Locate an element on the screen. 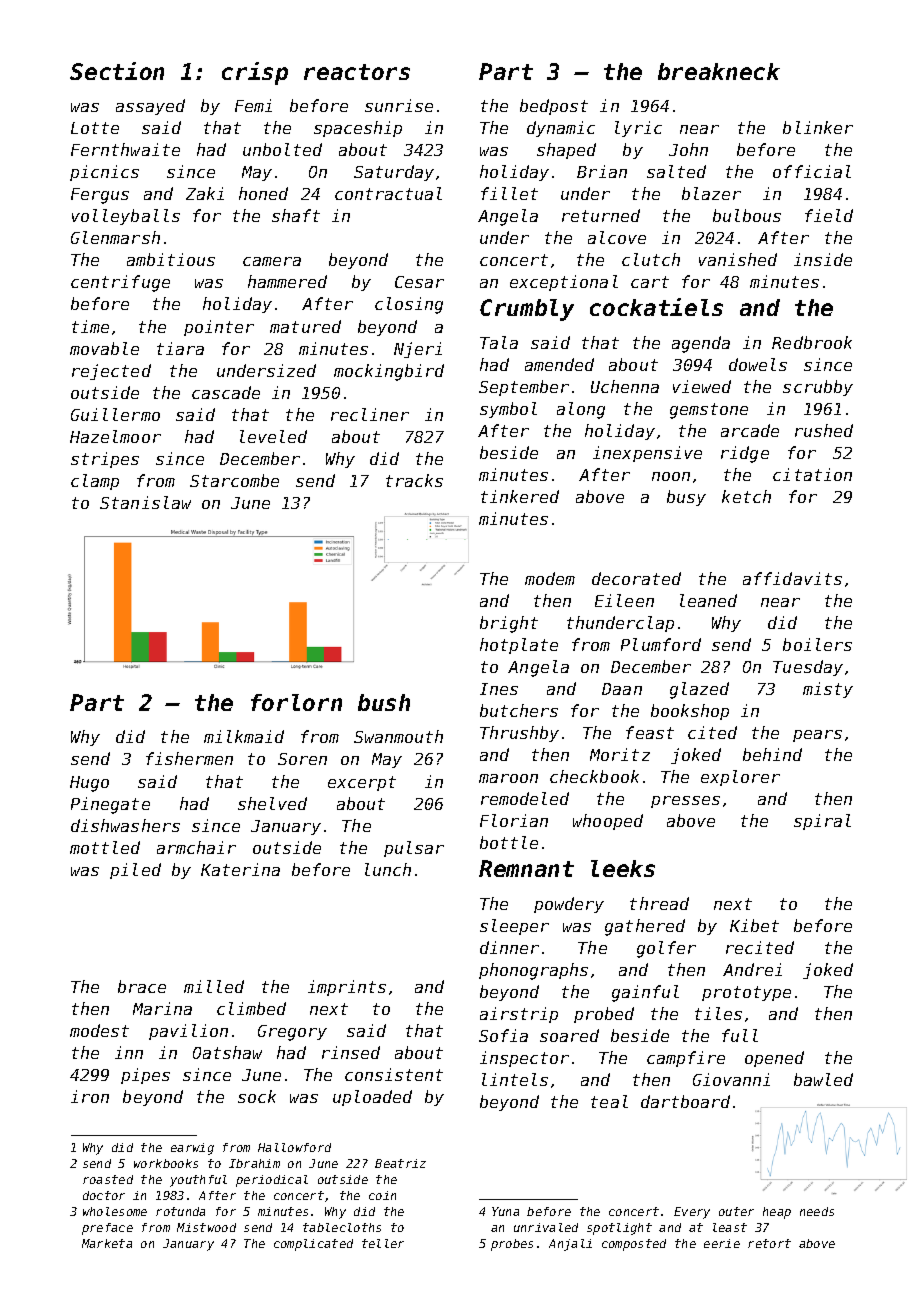  agenda is located at coordinates (701, 344).
